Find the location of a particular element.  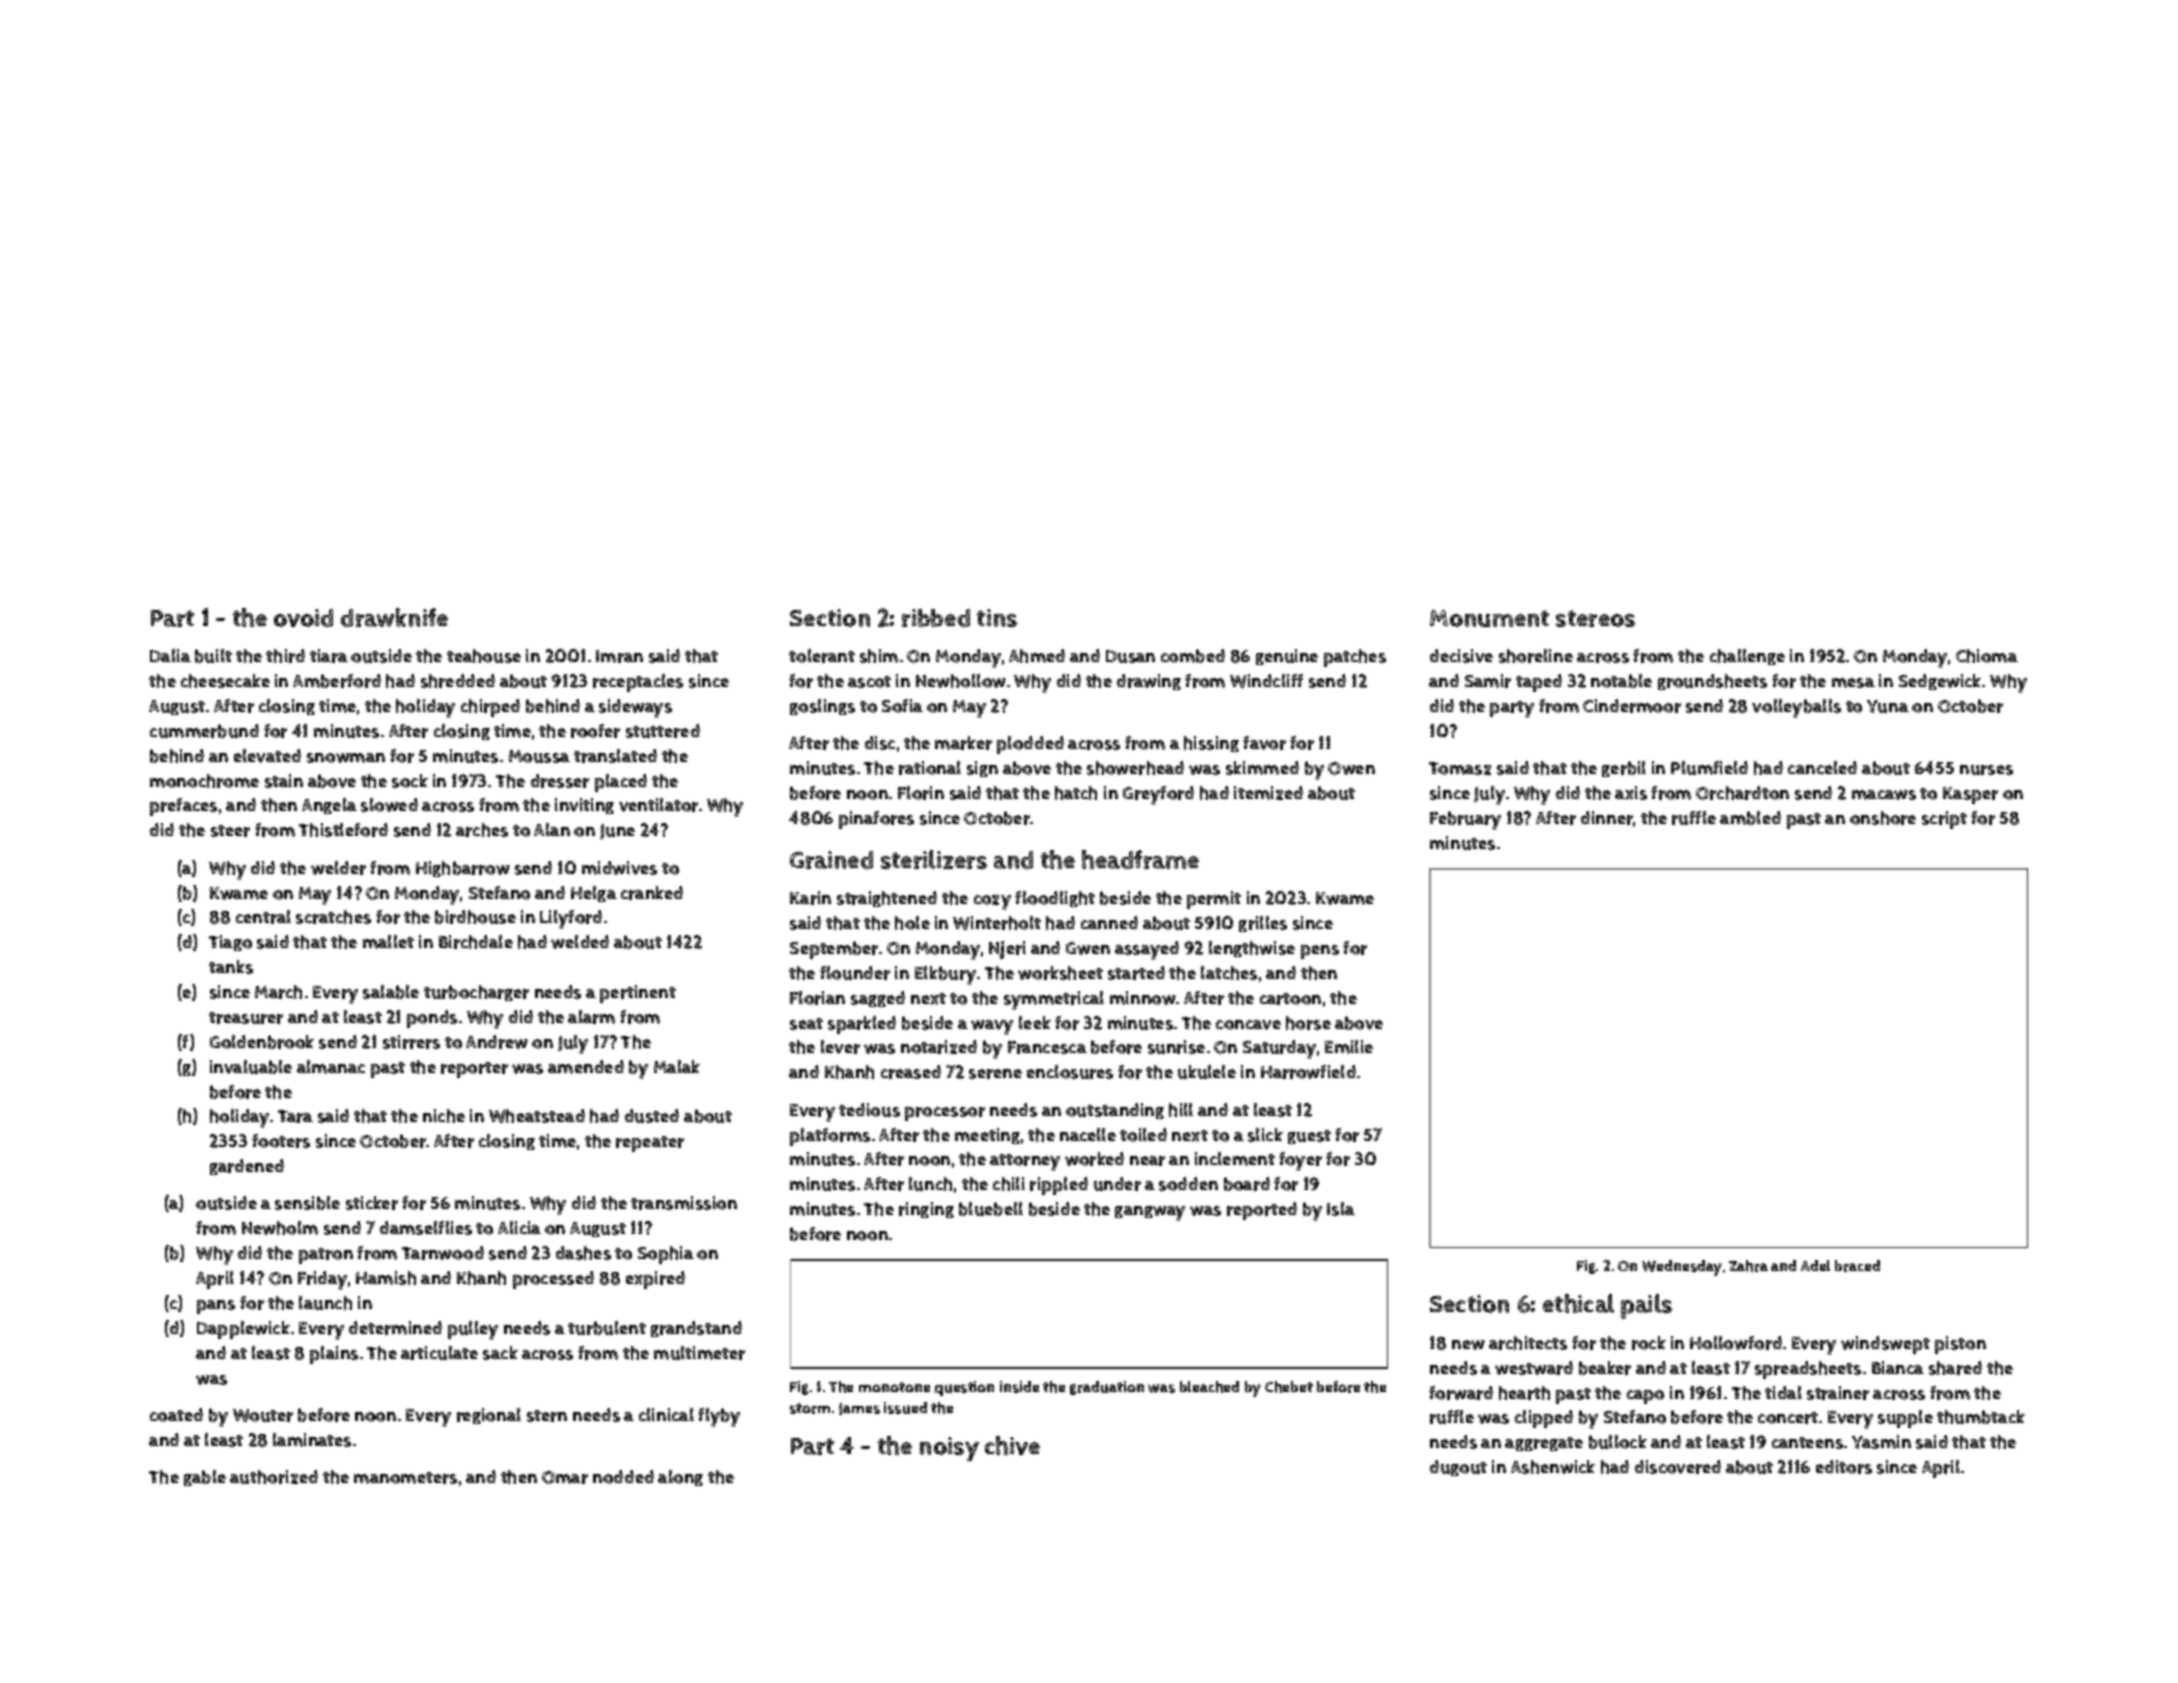

stain is located at coordinates (284, 781).
